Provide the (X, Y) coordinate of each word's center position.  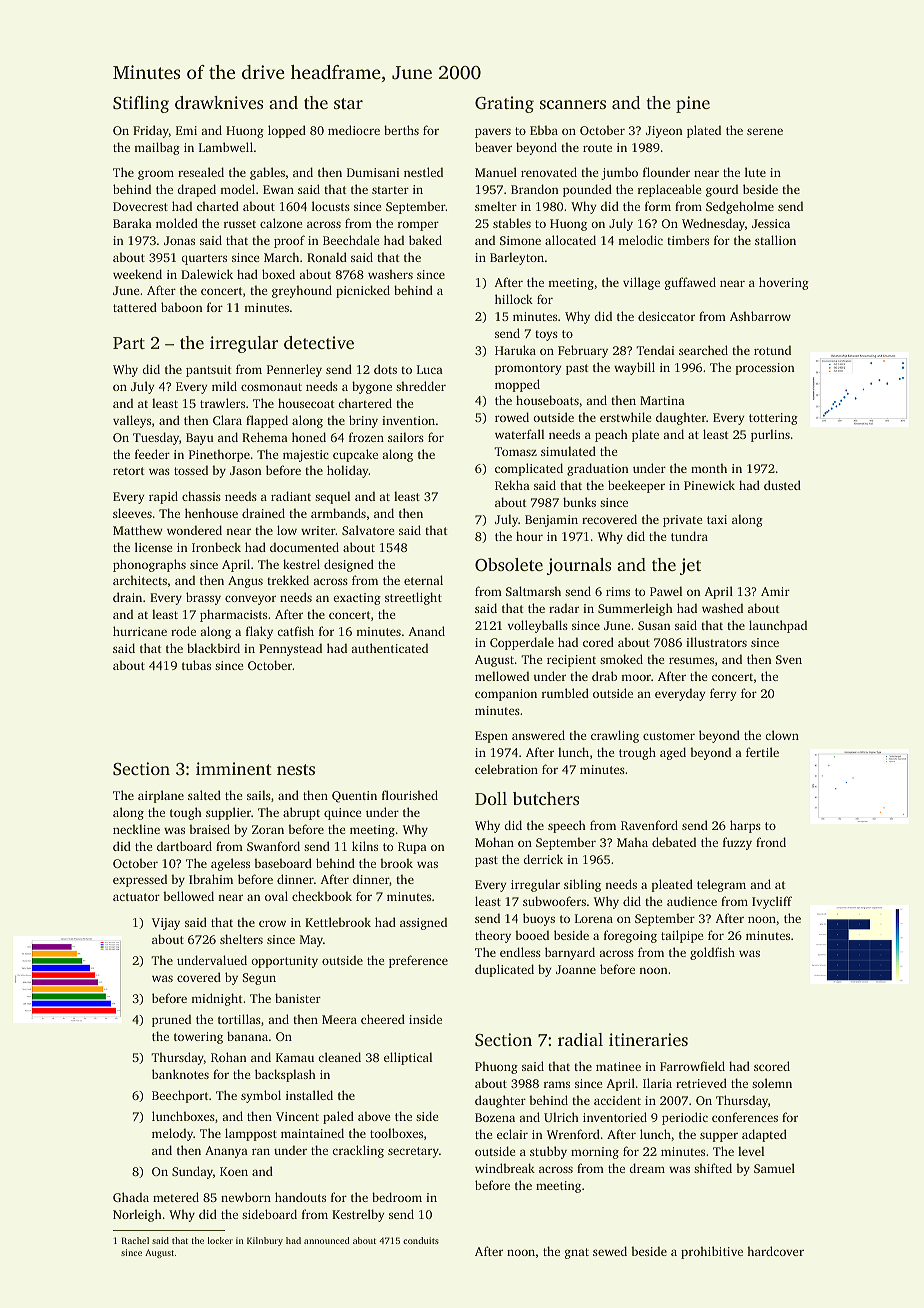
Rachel (135, 1240)
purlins (770, 435)
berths (401, 130)
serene (765, 131)
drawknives (219, 102)
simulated (568, 451)
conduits (421, 1240)
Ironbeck (216, 547)
